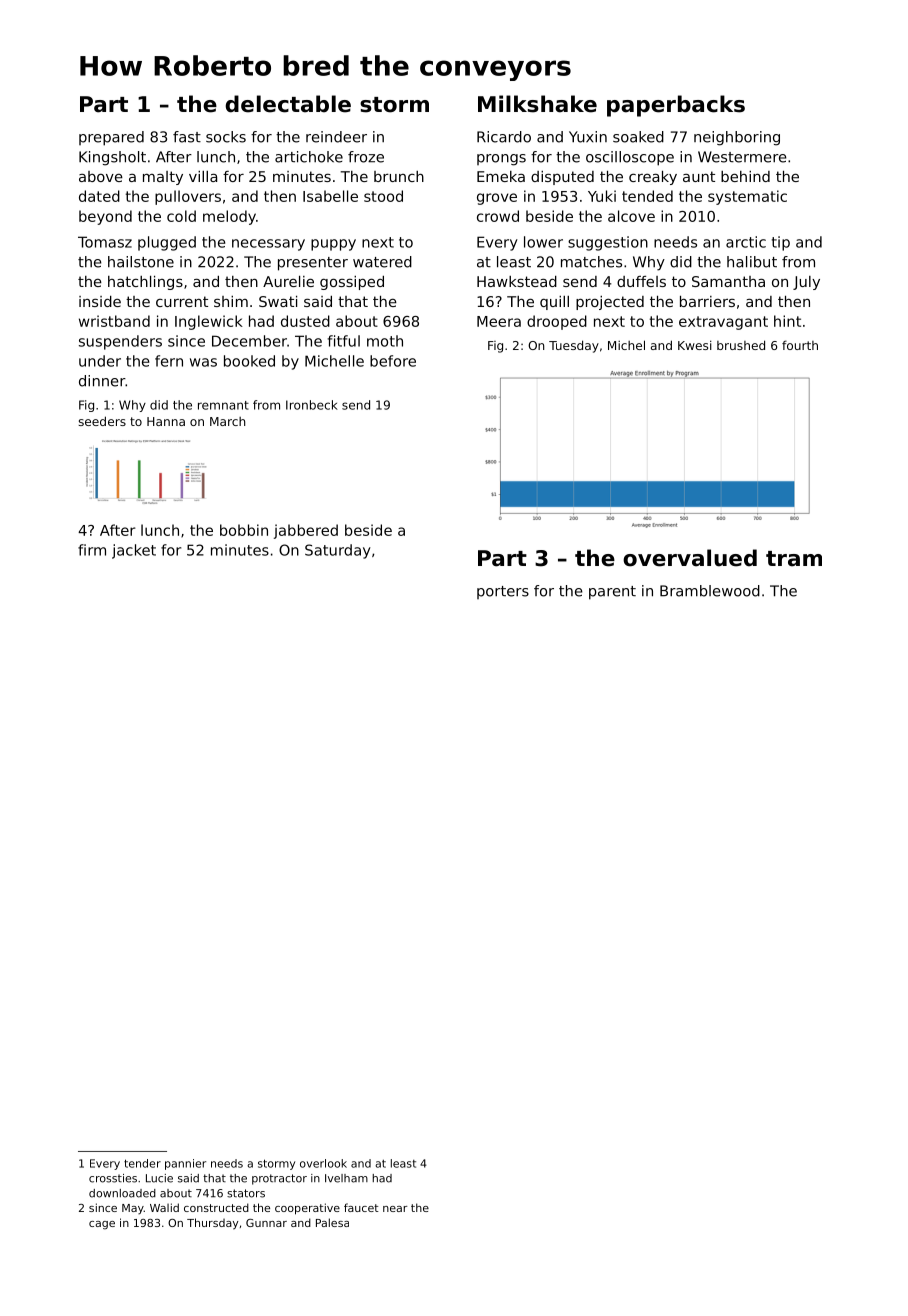  What do you see at coordinates (111, 138) in the document?
I see `prepared` at bounding box center [111, 138].
